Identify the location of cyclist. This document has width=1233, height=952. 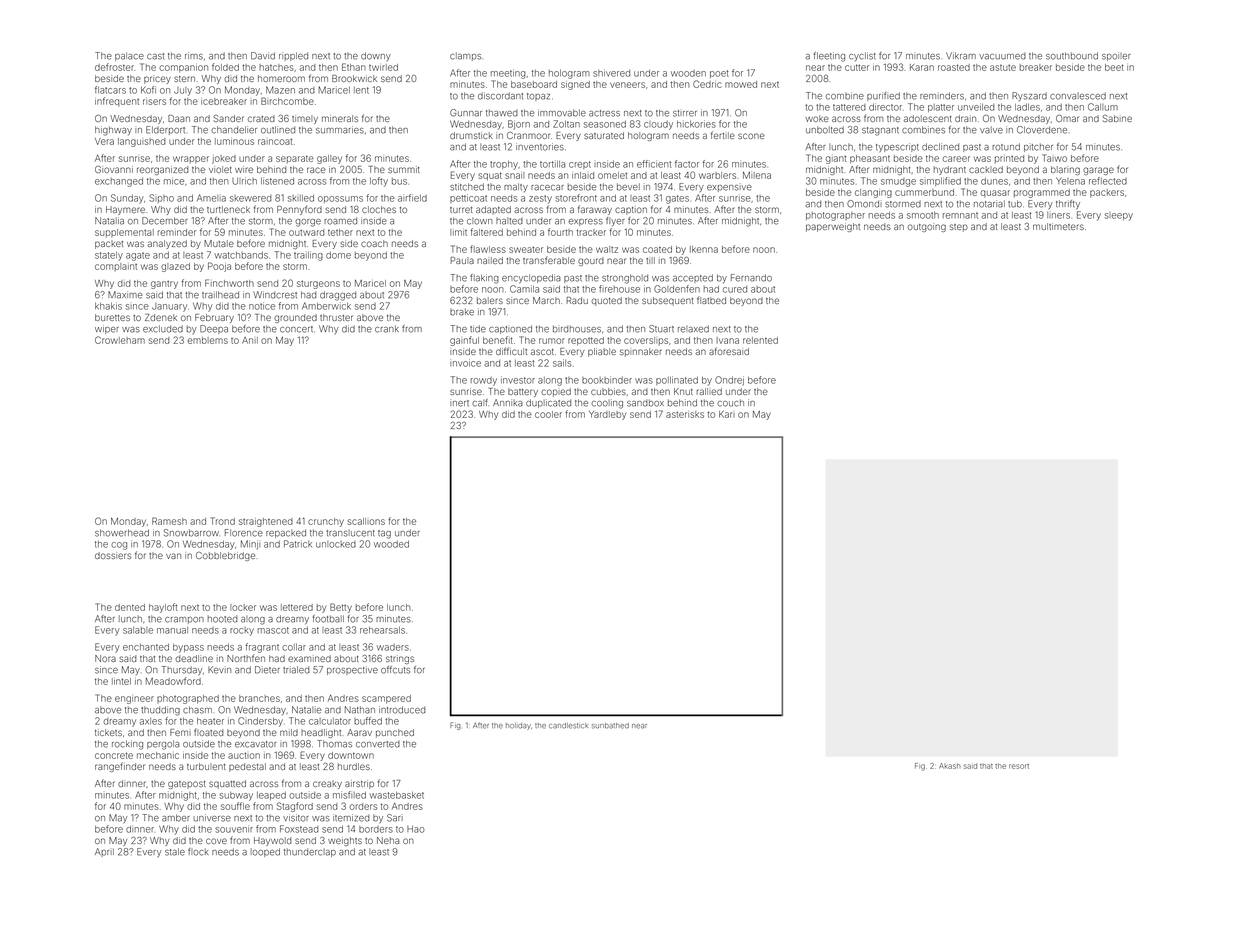
(862, 56).
